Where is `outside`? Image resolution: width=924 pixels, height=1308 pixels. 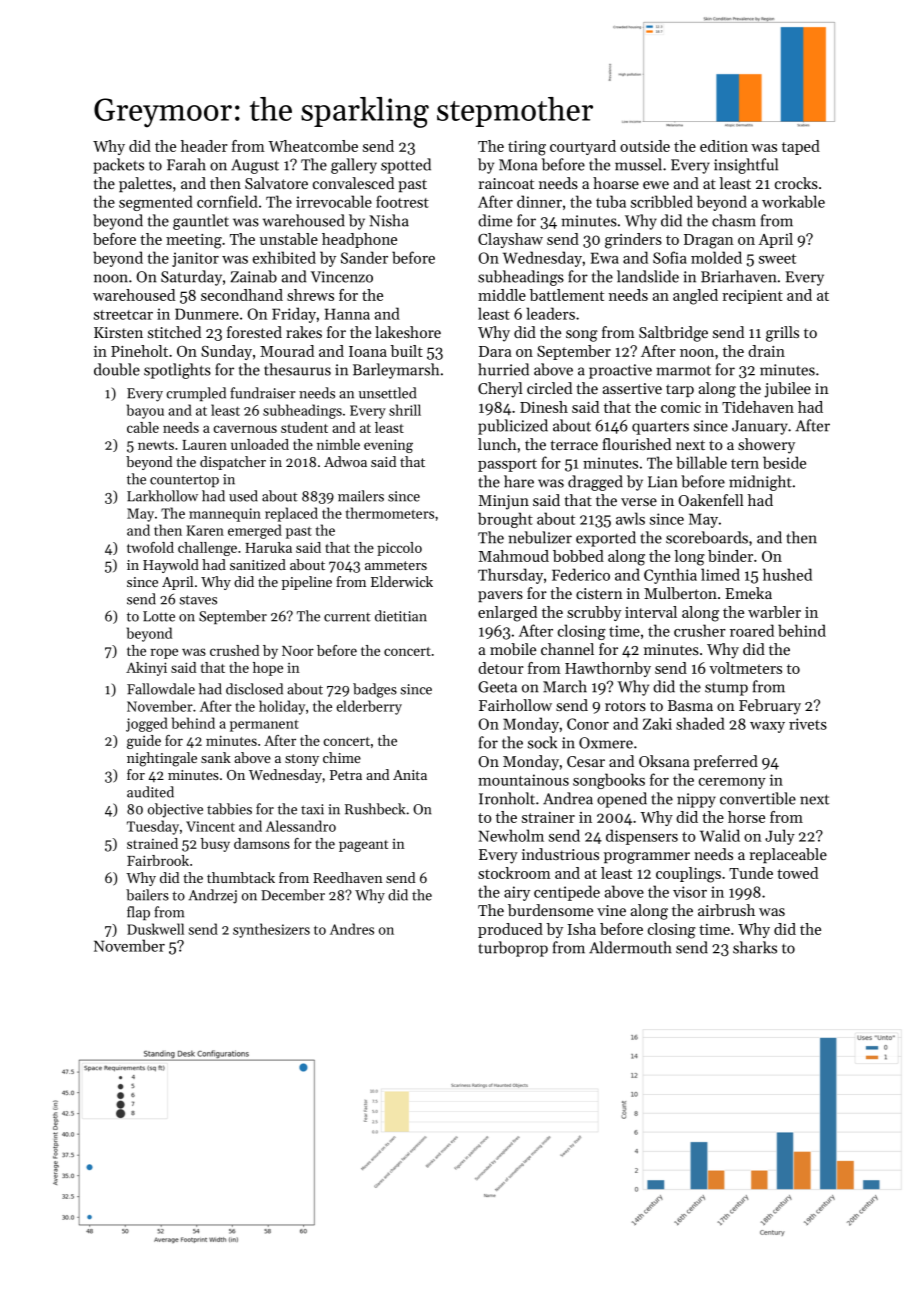
outside is located at coordinates (645, 146).
